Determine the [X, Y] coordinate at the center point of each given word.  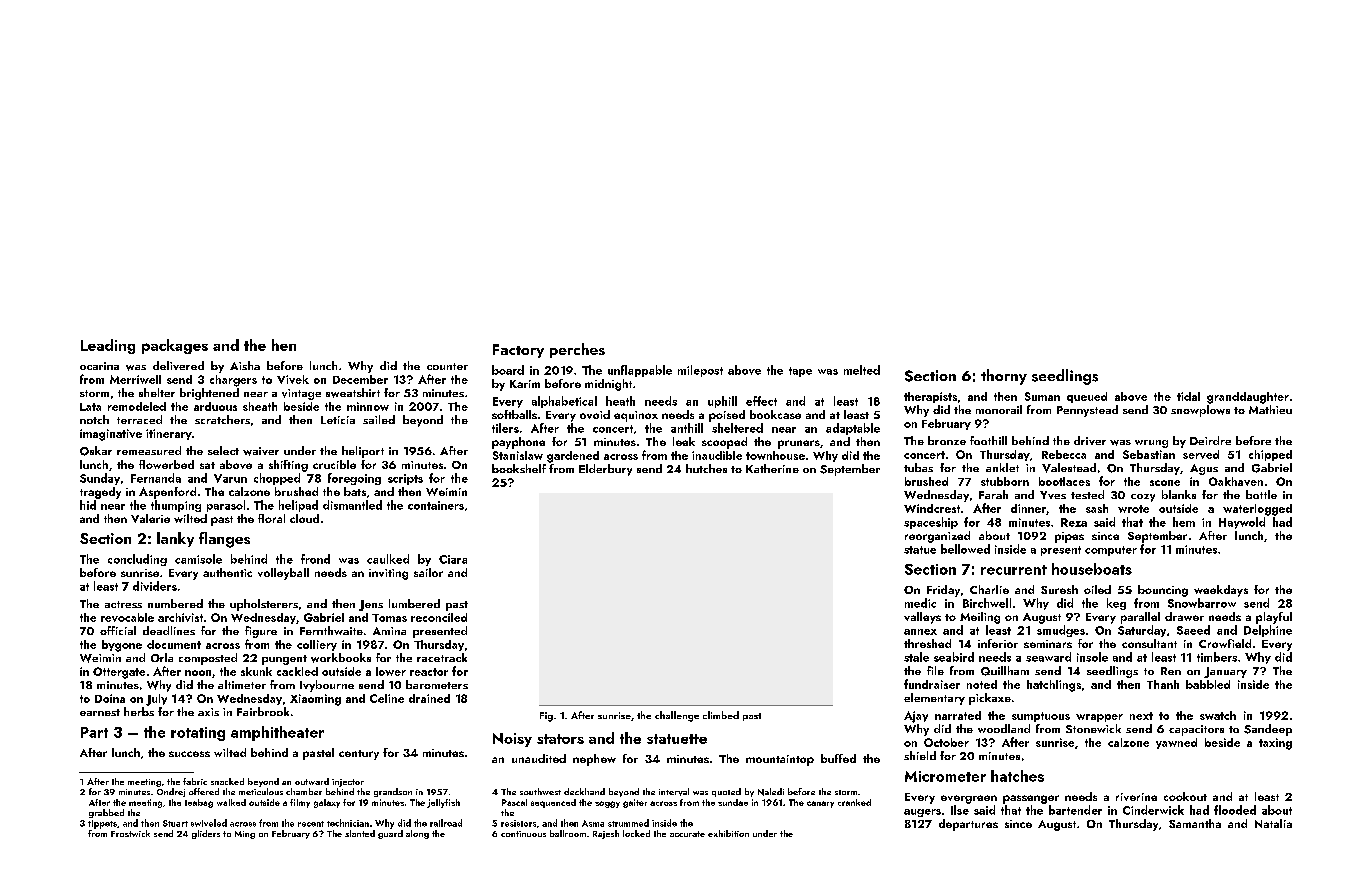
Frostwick [130, 833]
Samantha [1195, 823]
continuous [523, 834]
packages [175, 346]
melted [862, 370]
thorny [1004, 377]
